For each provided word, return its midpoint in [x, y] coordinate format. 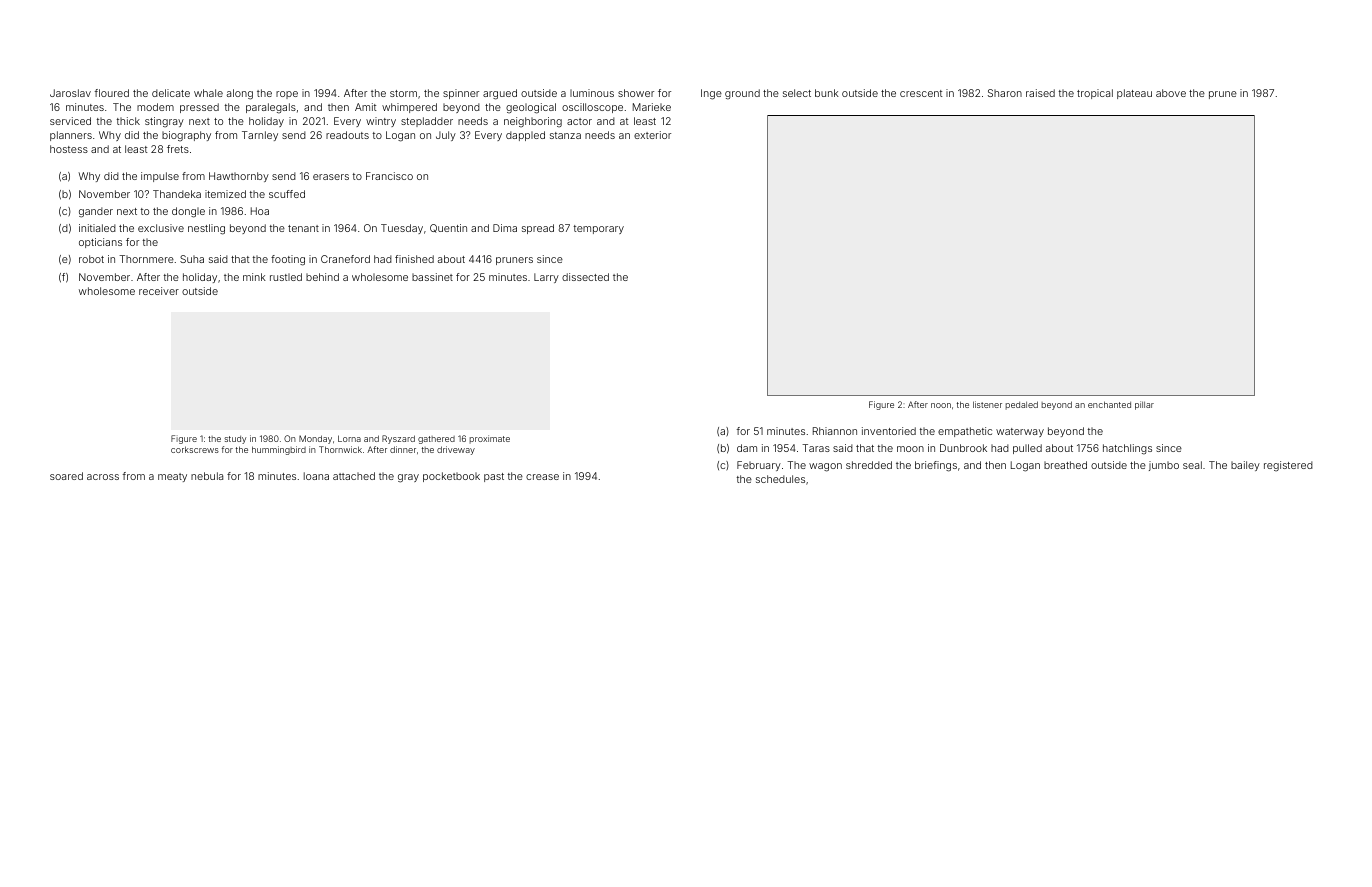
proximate [489, 439]
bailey [1245, 466]
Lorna [349, 438]
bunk [827, 93]
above [1171, 93]
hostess [69, 149]
